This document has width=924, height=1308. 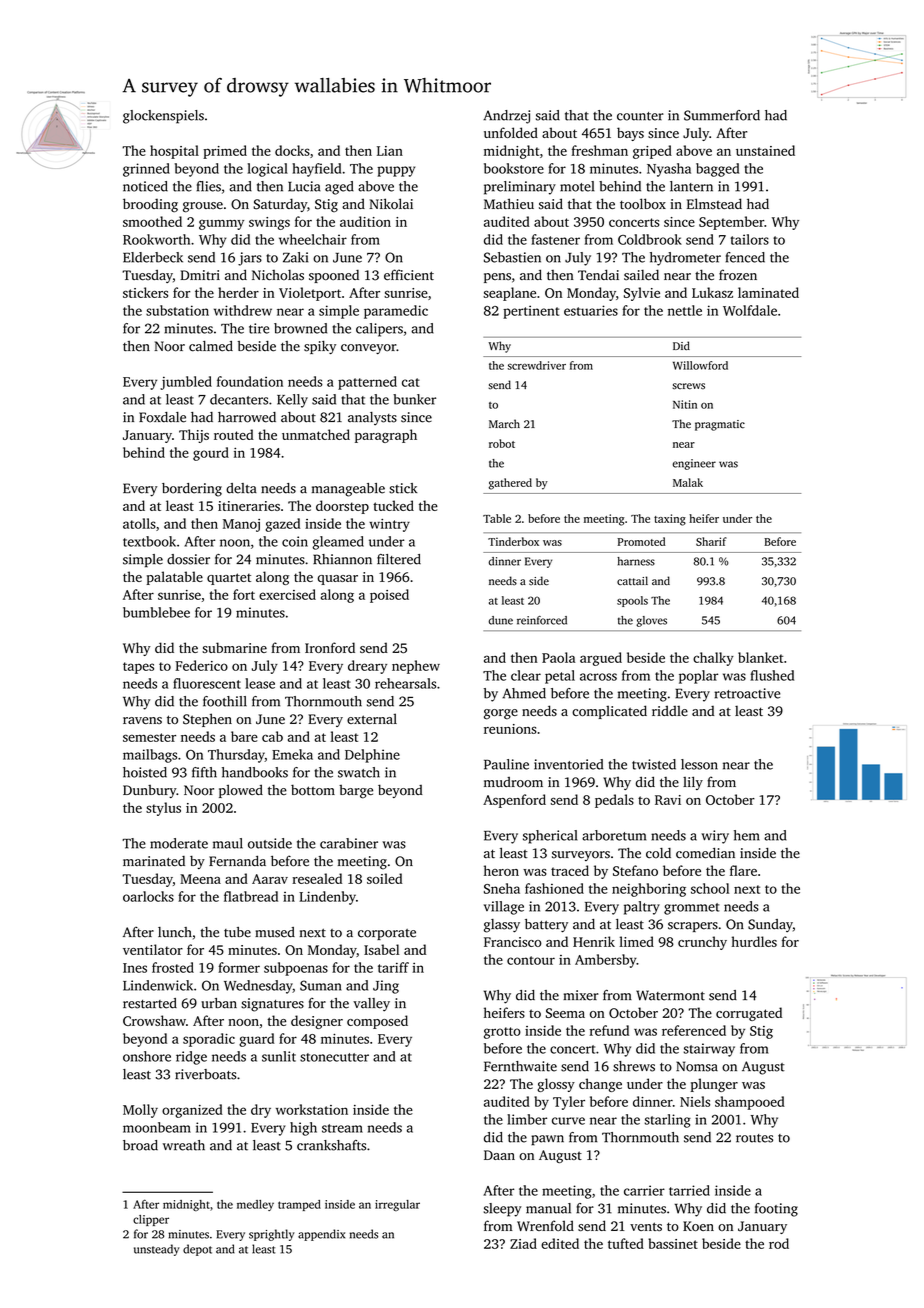 I want to click on Andrzej, so click(x=506, y=117).
